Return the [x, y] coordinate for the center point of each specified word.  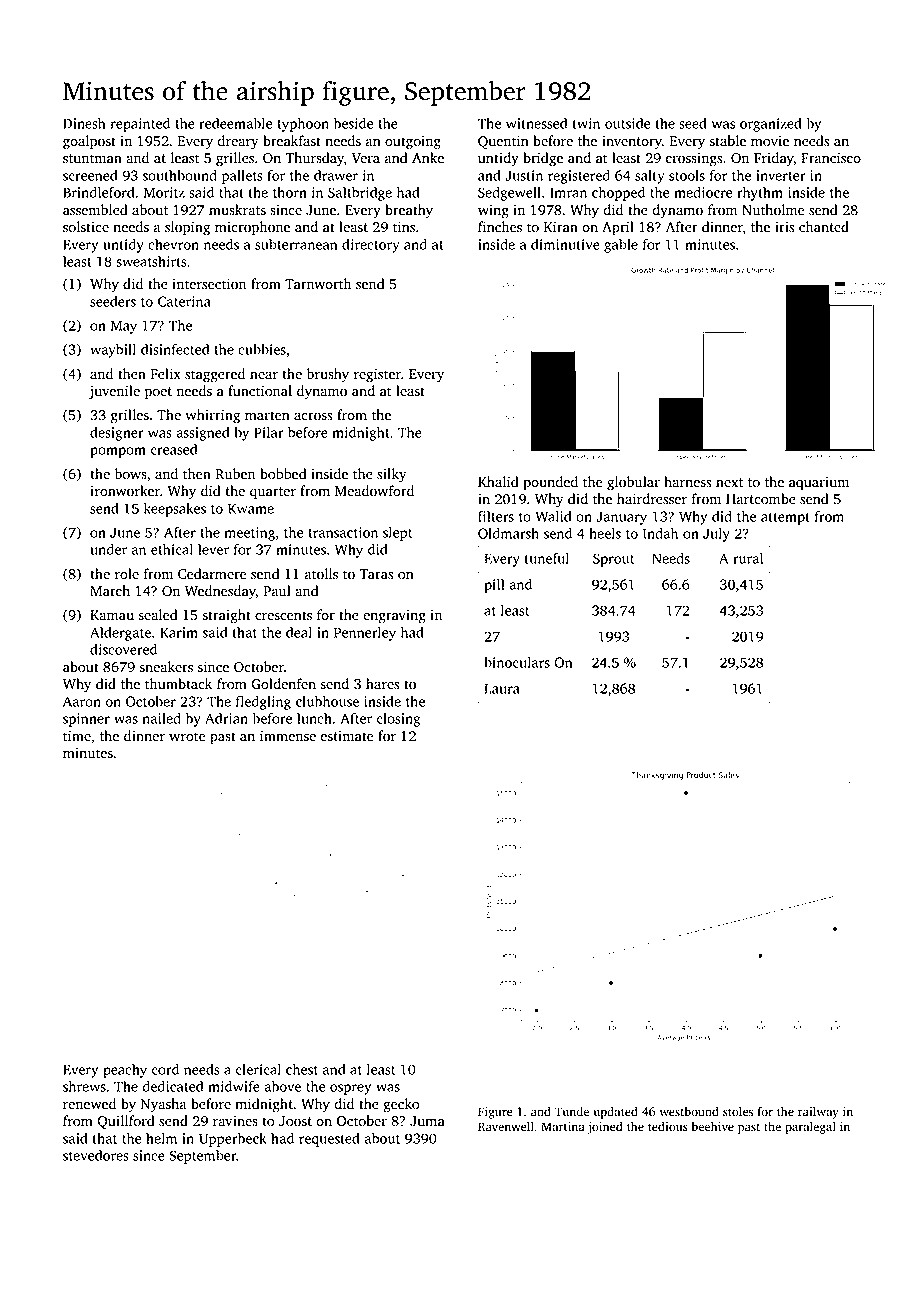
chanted [824, 227]
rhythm [760, 194]
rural [748, 558]
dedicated [173, 1086]
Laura [502, 688]
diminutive [565, 244]
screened [90, 175]
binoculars [517, 662]
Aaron [82, 701]
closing [398, 720]
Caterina [184, 301]
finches [500, 227]
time [77, 736]
